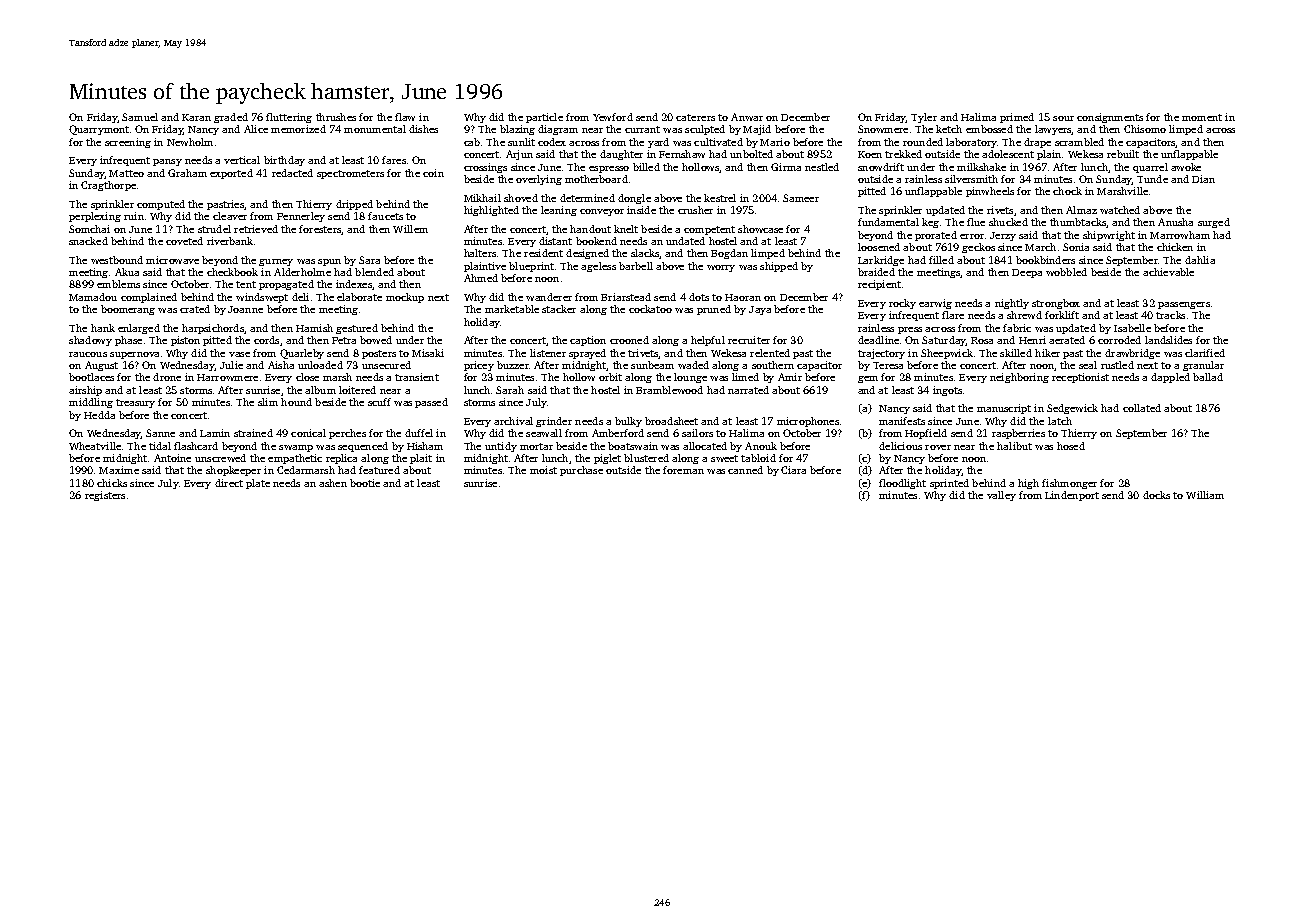  I want to click on William, so click(1205, 495).
